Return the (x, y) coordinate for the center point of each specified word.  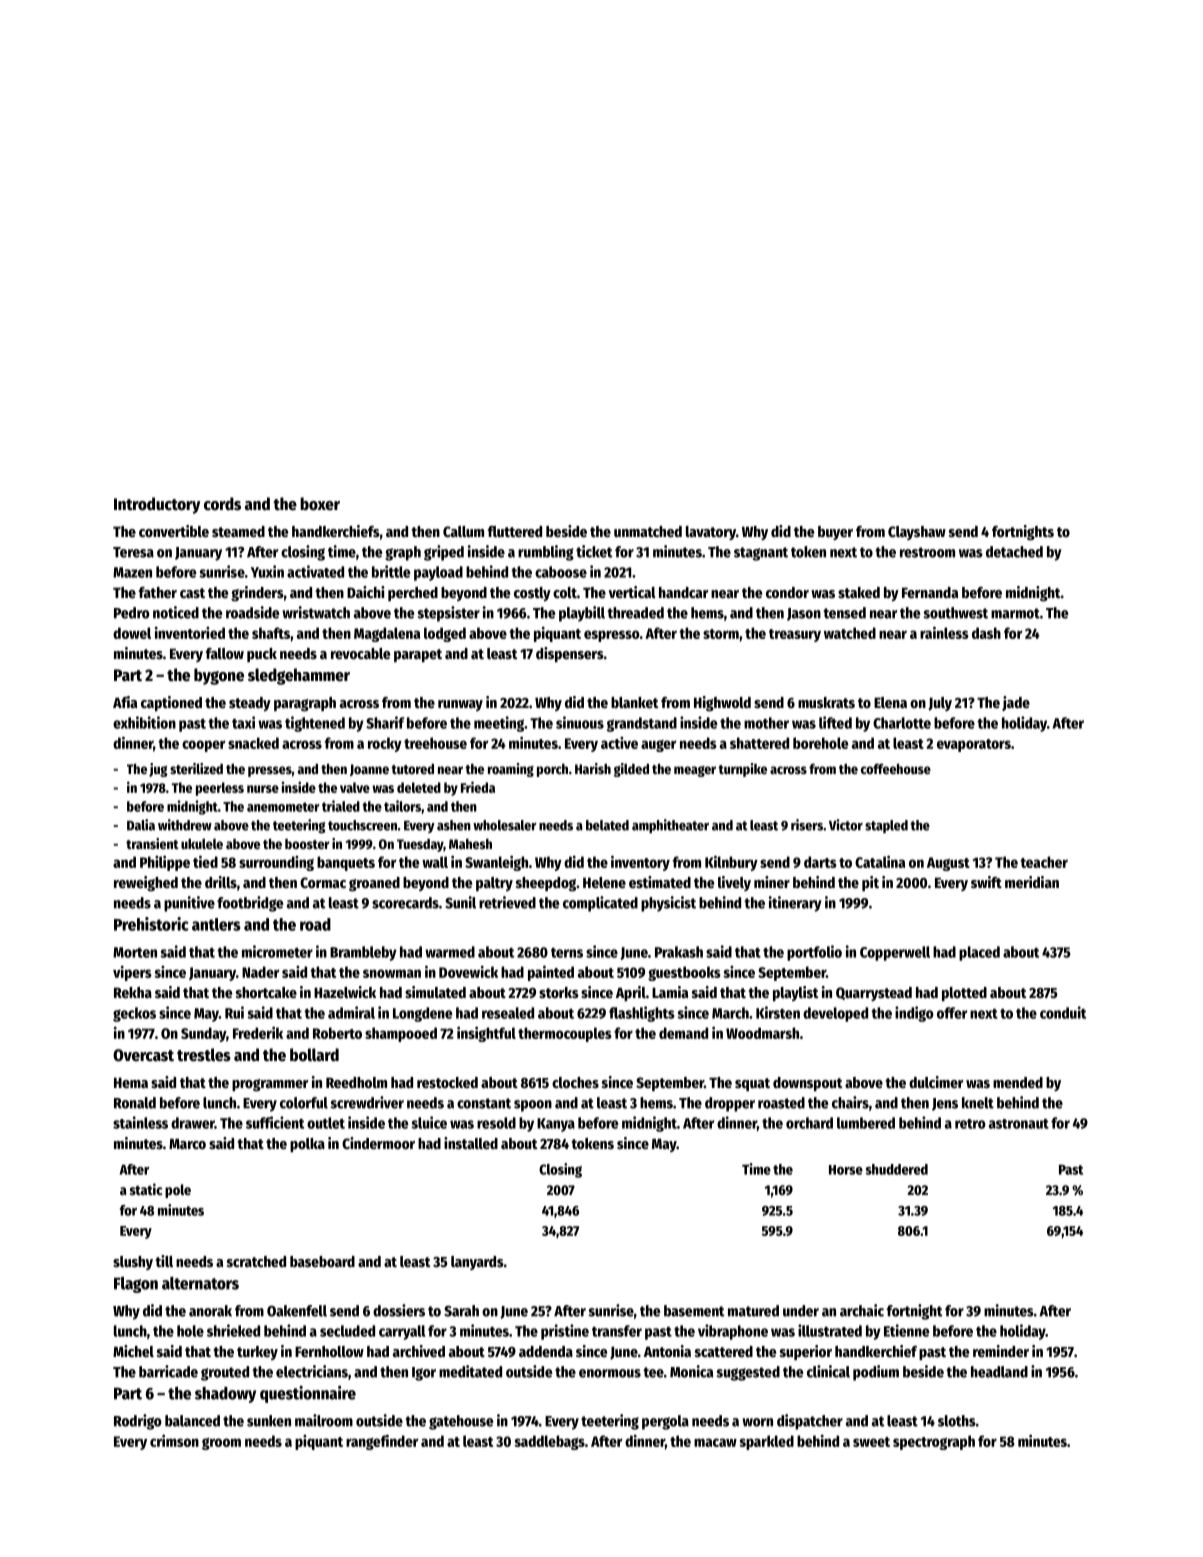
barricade (168, 1371)
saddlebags (550, 1442)
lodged (445, 634)
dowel (132, 633)
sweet (871, 1442)
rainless (944, 632)
